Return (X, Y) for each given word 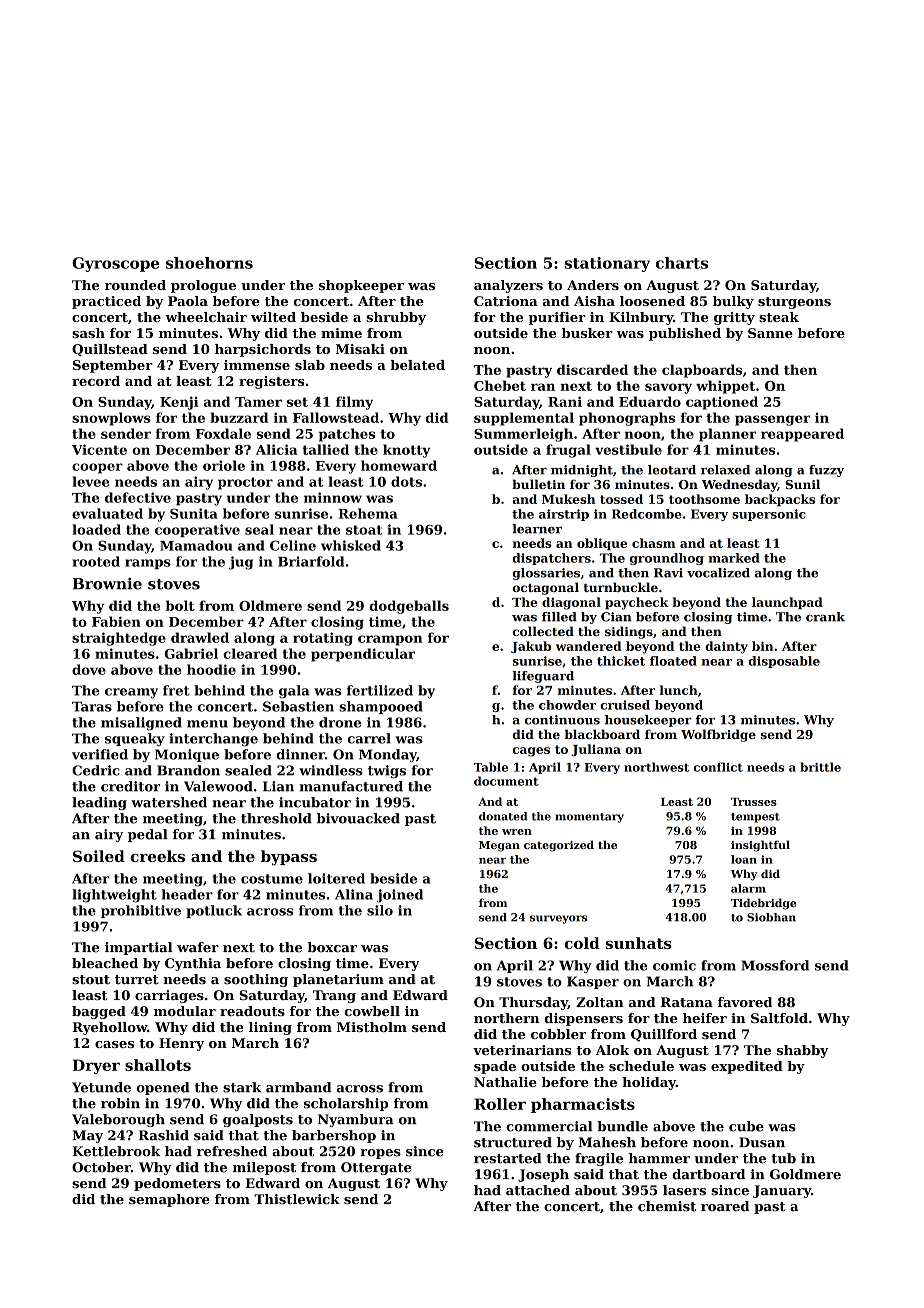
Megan (499, 846)
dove (89, 669)
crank (825, 617)
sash (88, 333)
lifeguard (543, 677)
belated (417, 365)
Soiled (99, 856)
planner (727, 435)
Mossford (775, 965)
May (87, 1136)
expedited (747, 1067)
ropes (380, 1154)
